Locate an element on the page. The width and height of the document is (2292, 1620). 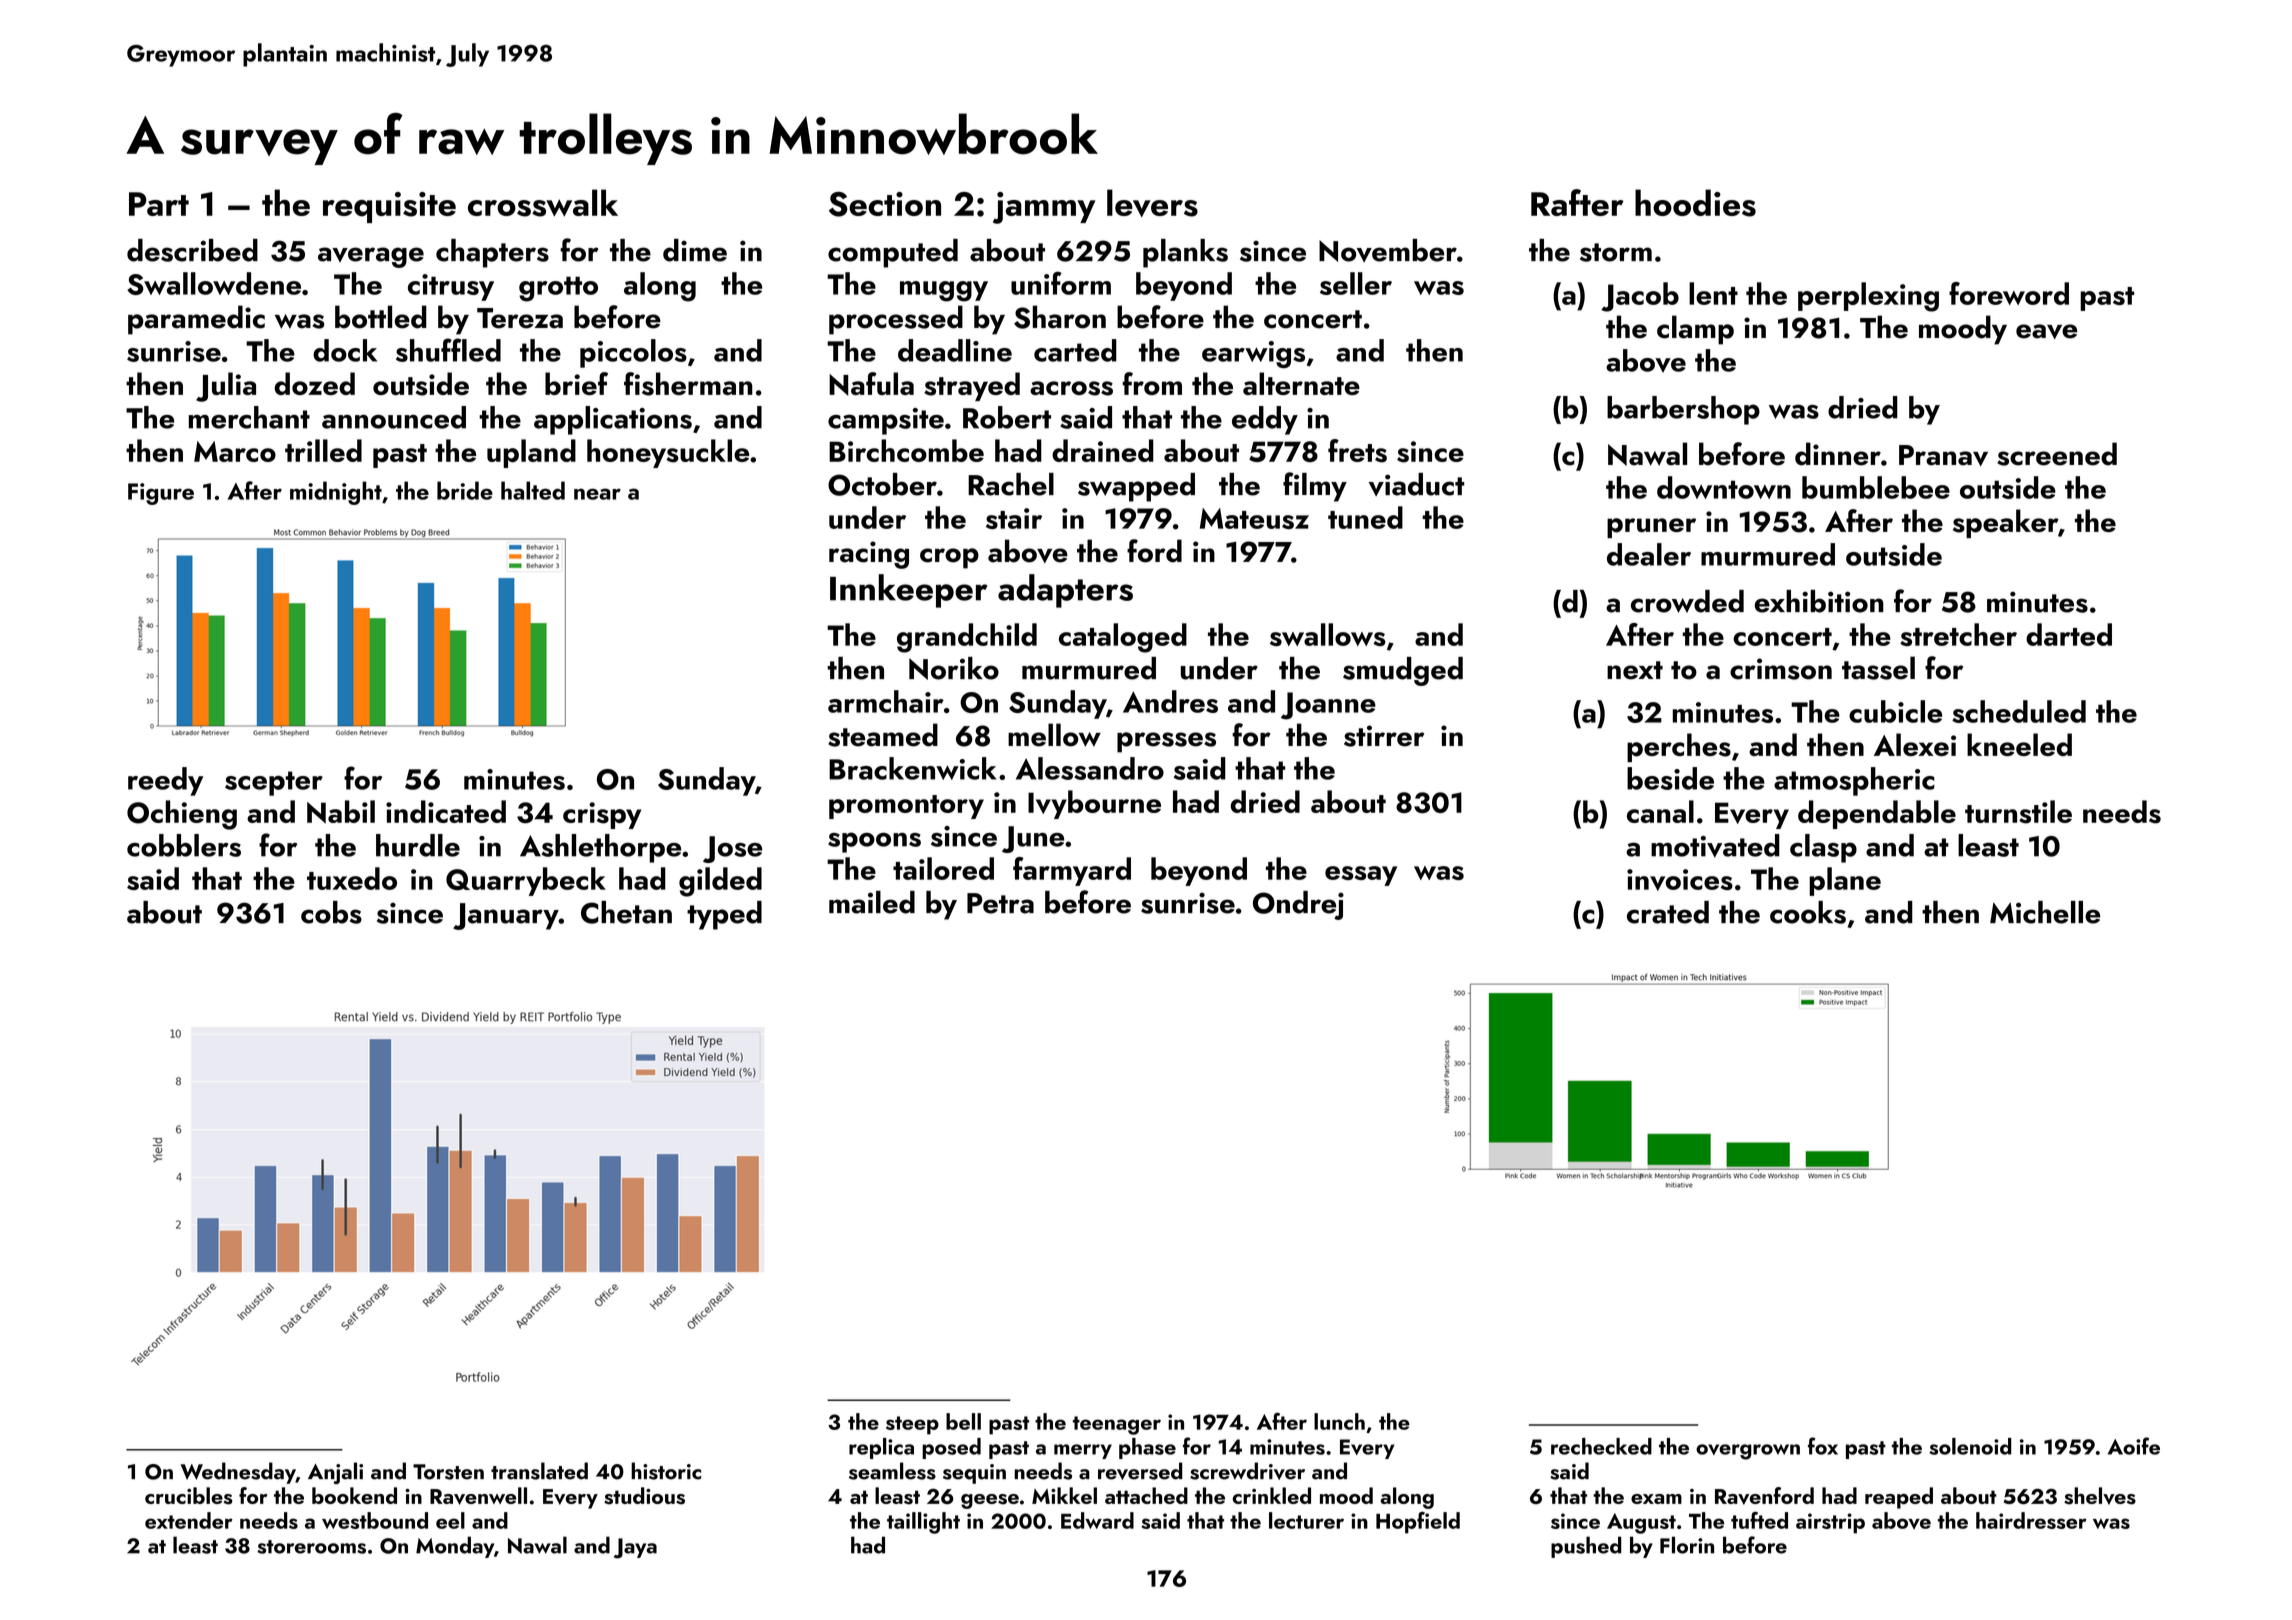
Anjali is located at coordinates (335, 1473).
